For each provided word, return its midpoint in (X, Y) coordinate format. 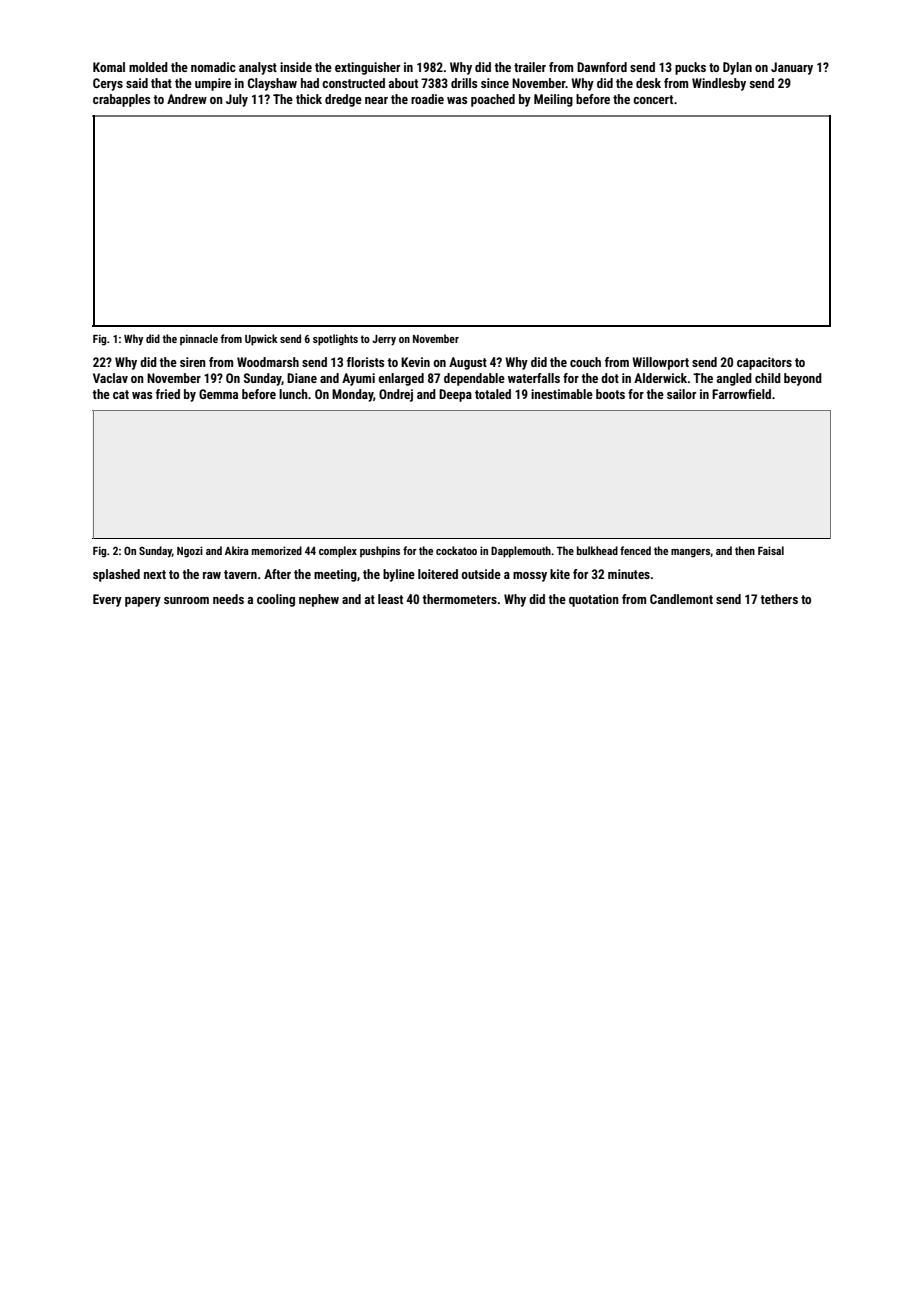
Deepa (455, 395)
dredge (343, 100)
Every (107, 600)
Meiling (553, 100)
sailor (681, 394)
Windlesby (719, 84)
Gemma (218, 394)
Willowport (660, 363)
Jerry (384, 340)
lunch (293, 394)
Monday (352, 395)
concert (653, 99)
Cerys (108, 84)
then (745, 550)
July (237, 100)
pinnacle (199, 340)
